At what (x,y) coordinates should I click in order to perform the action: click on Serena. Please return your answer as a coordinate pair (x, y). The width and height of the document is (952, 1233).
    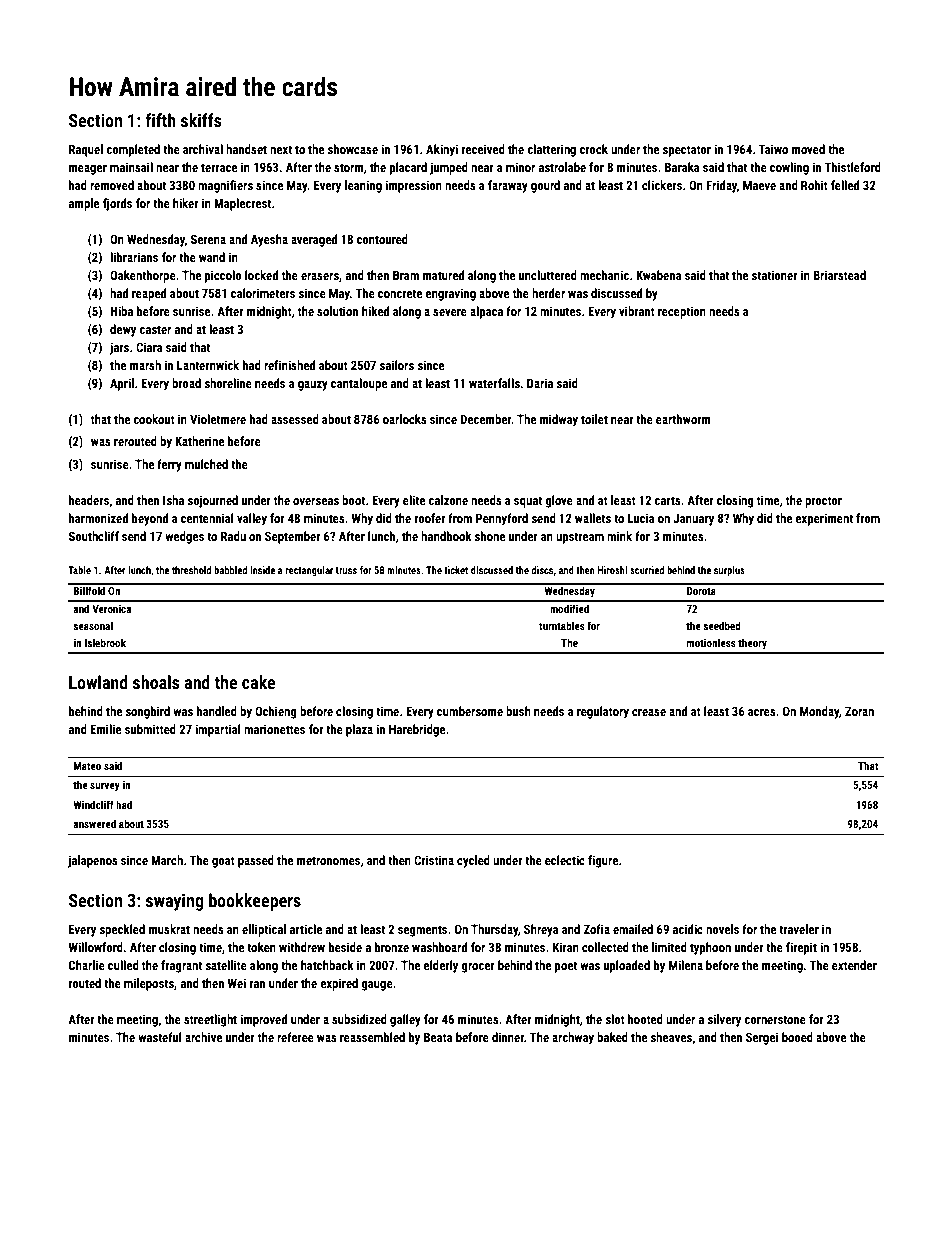
    Looking at the image, I should click on (208, 239).
